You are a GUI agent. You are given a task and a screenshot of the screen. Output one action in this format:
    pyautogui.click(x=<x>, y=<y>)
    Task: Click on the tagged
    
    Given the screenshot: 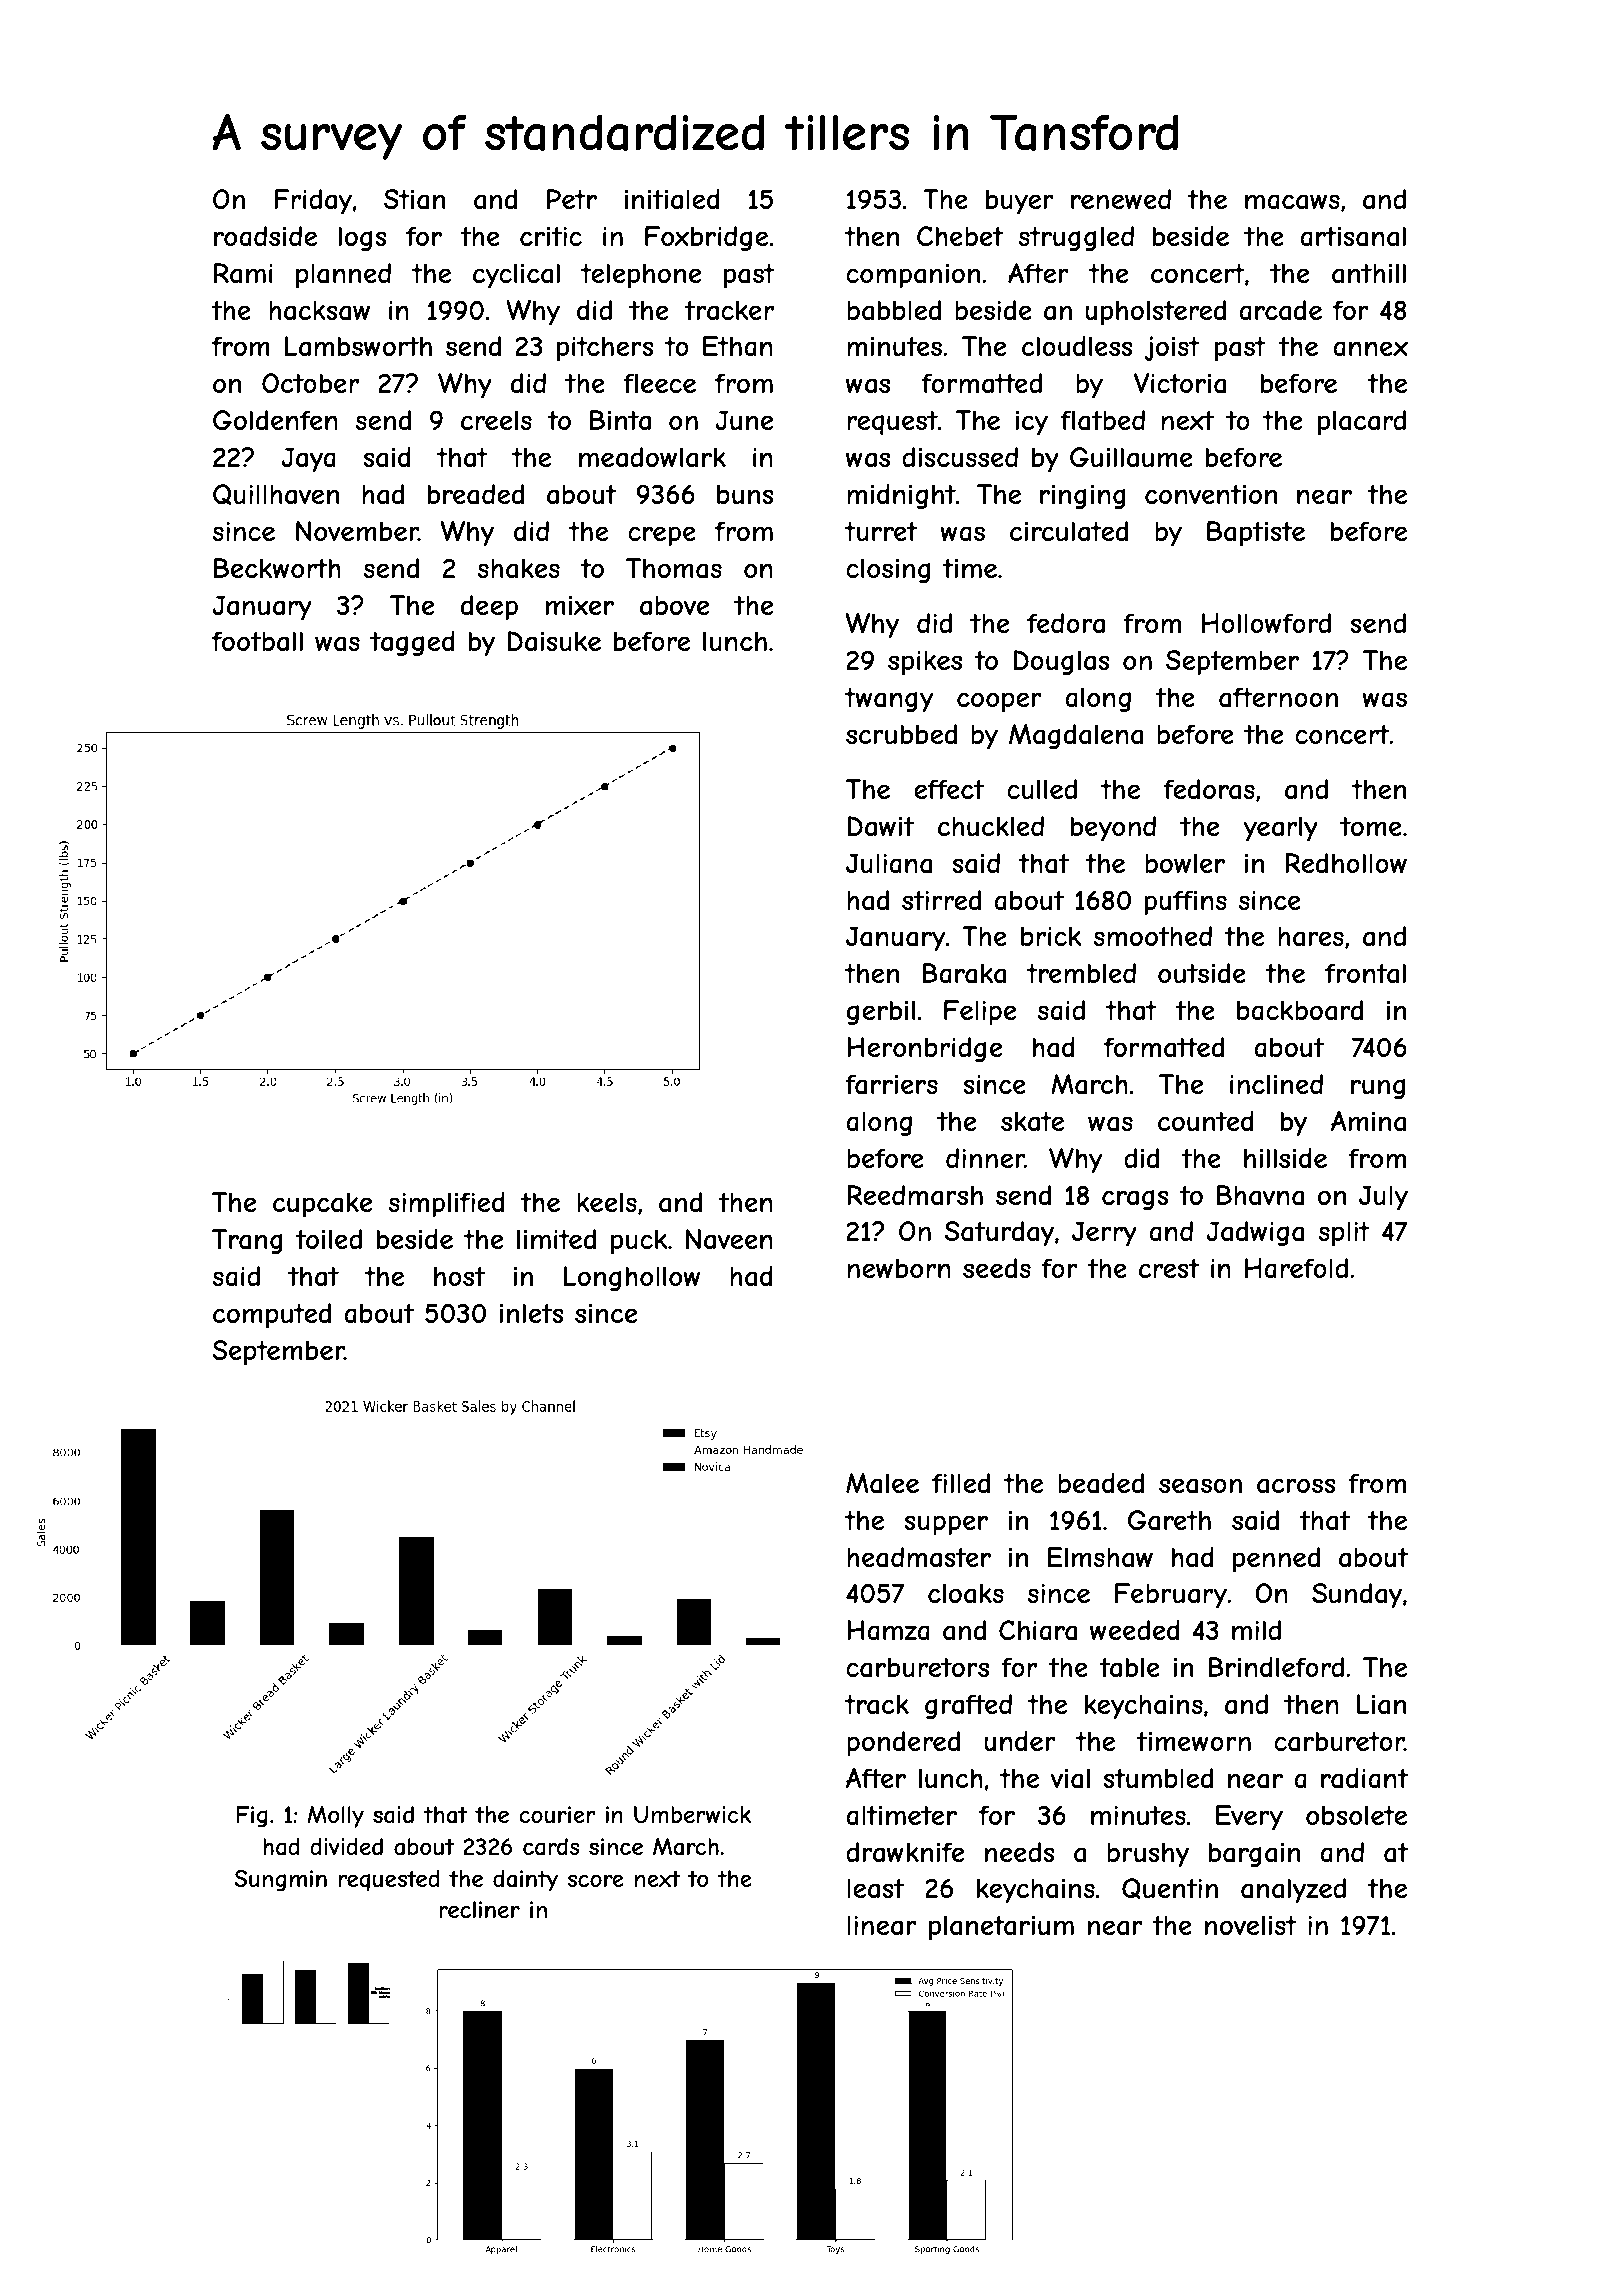 What is the action you would take?
    pyautogui.click(x=412, y=643)
